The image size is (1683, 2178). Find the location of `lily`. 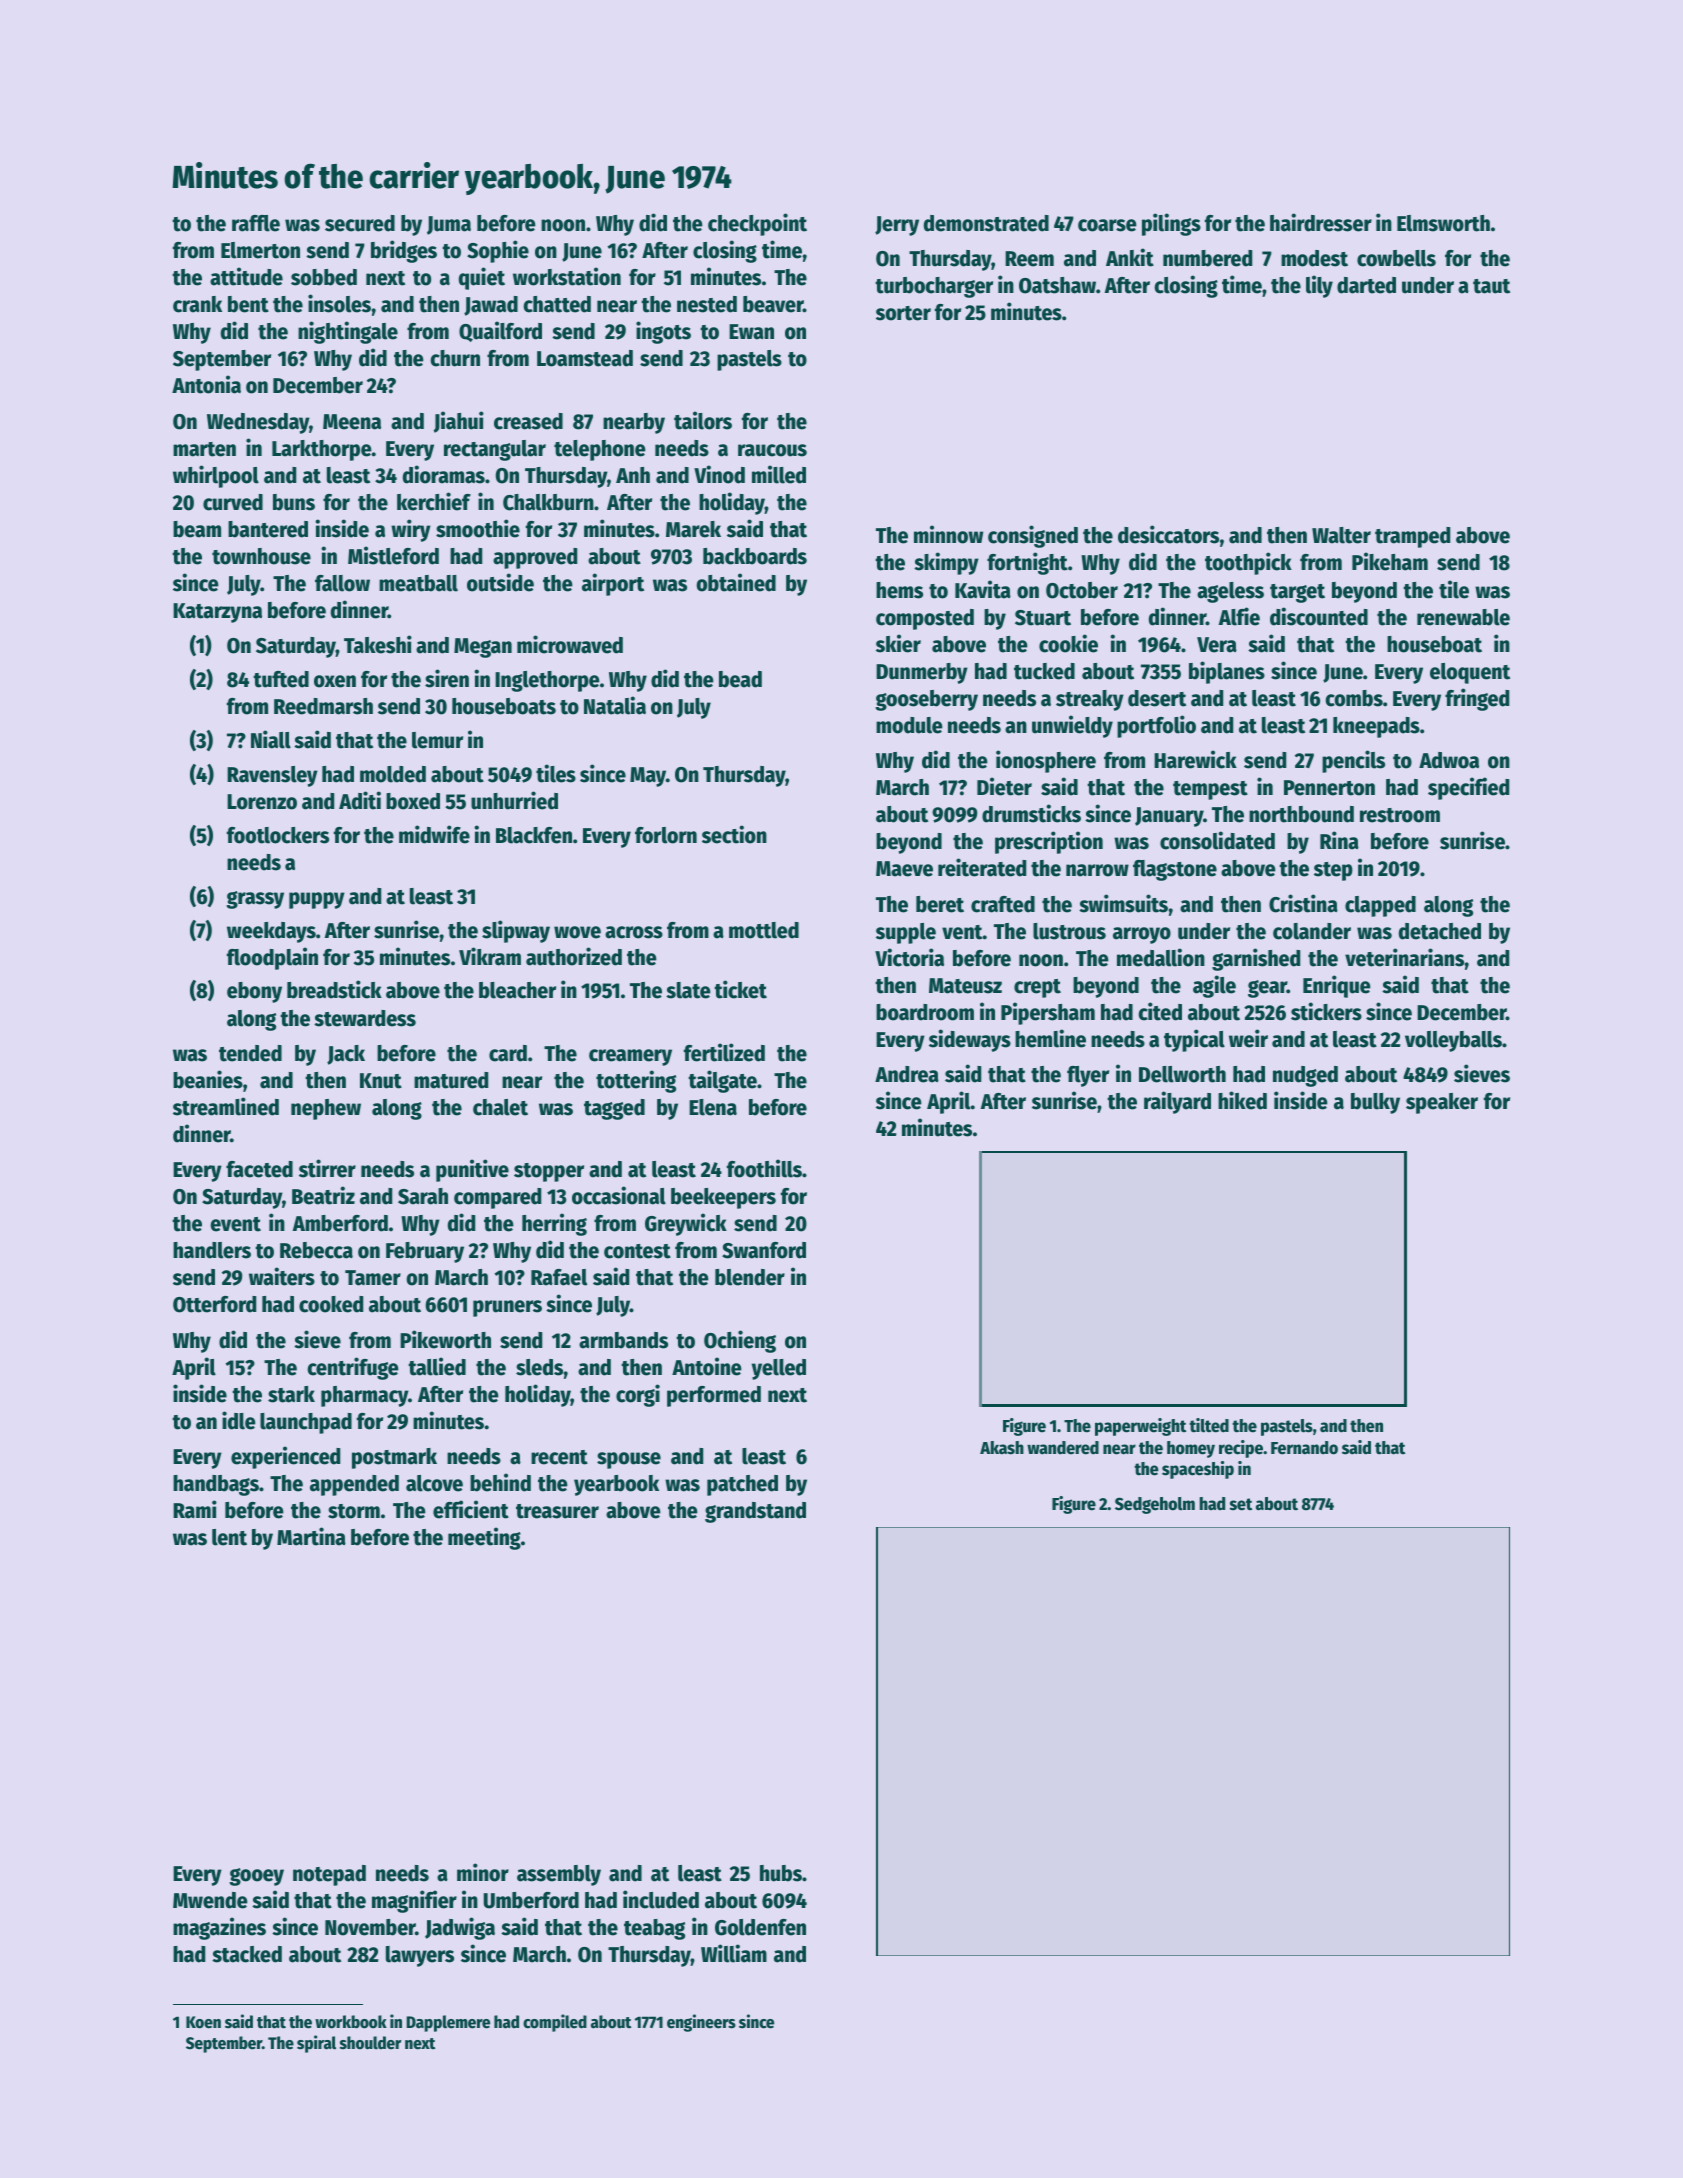

lily is located at coordinates (1319, 286).
